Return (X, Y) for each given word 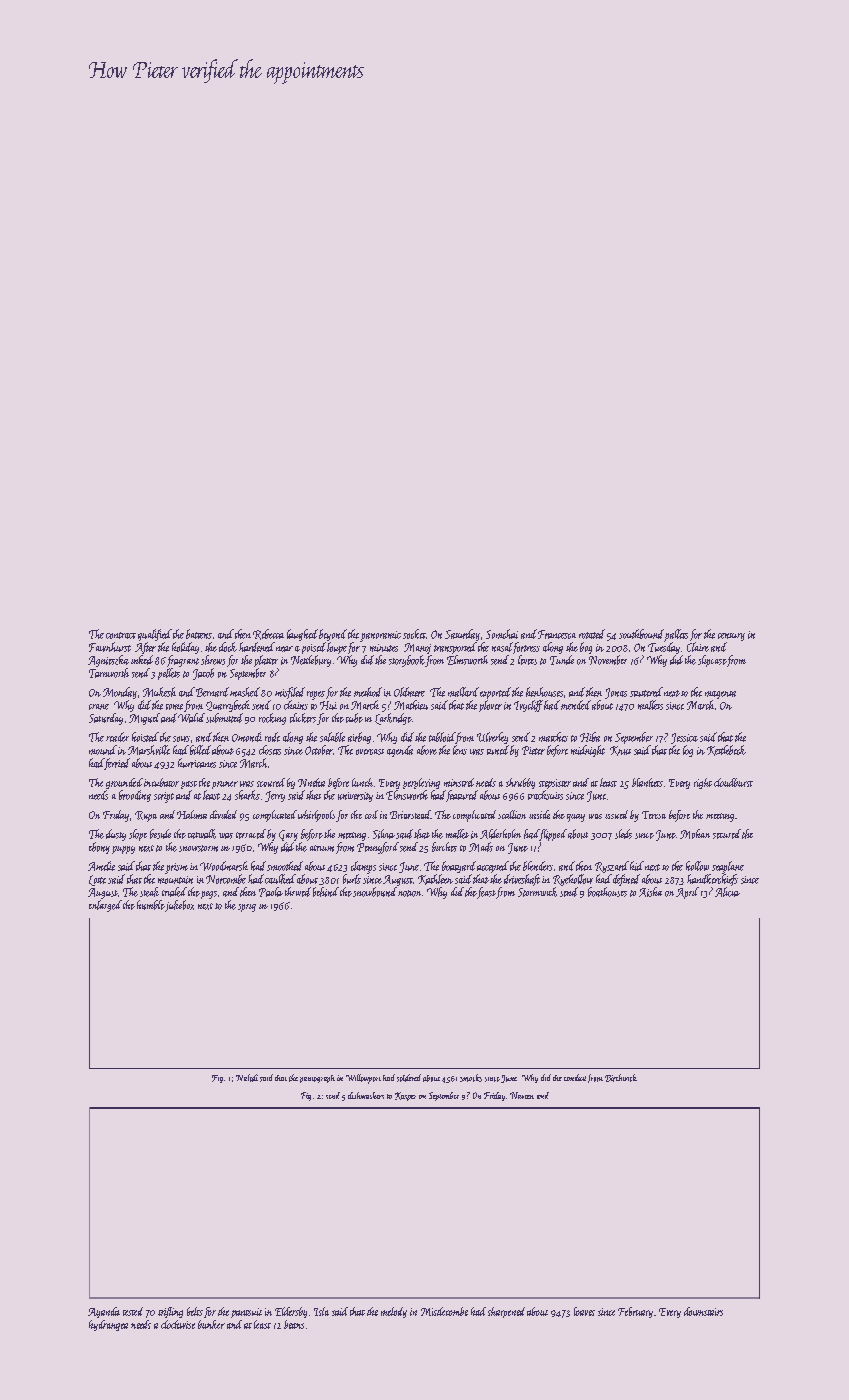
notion (409, 893)
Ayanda (104, 1312)
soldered (409, 1078)
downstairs (703, 1311)
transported (455, 648)
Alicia (727, 892)
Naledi (247, 1078)
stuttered (646, 692)
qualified (155, 635)
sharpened (506, 1312)
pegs (209, 895)
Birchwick (621, 1078)
